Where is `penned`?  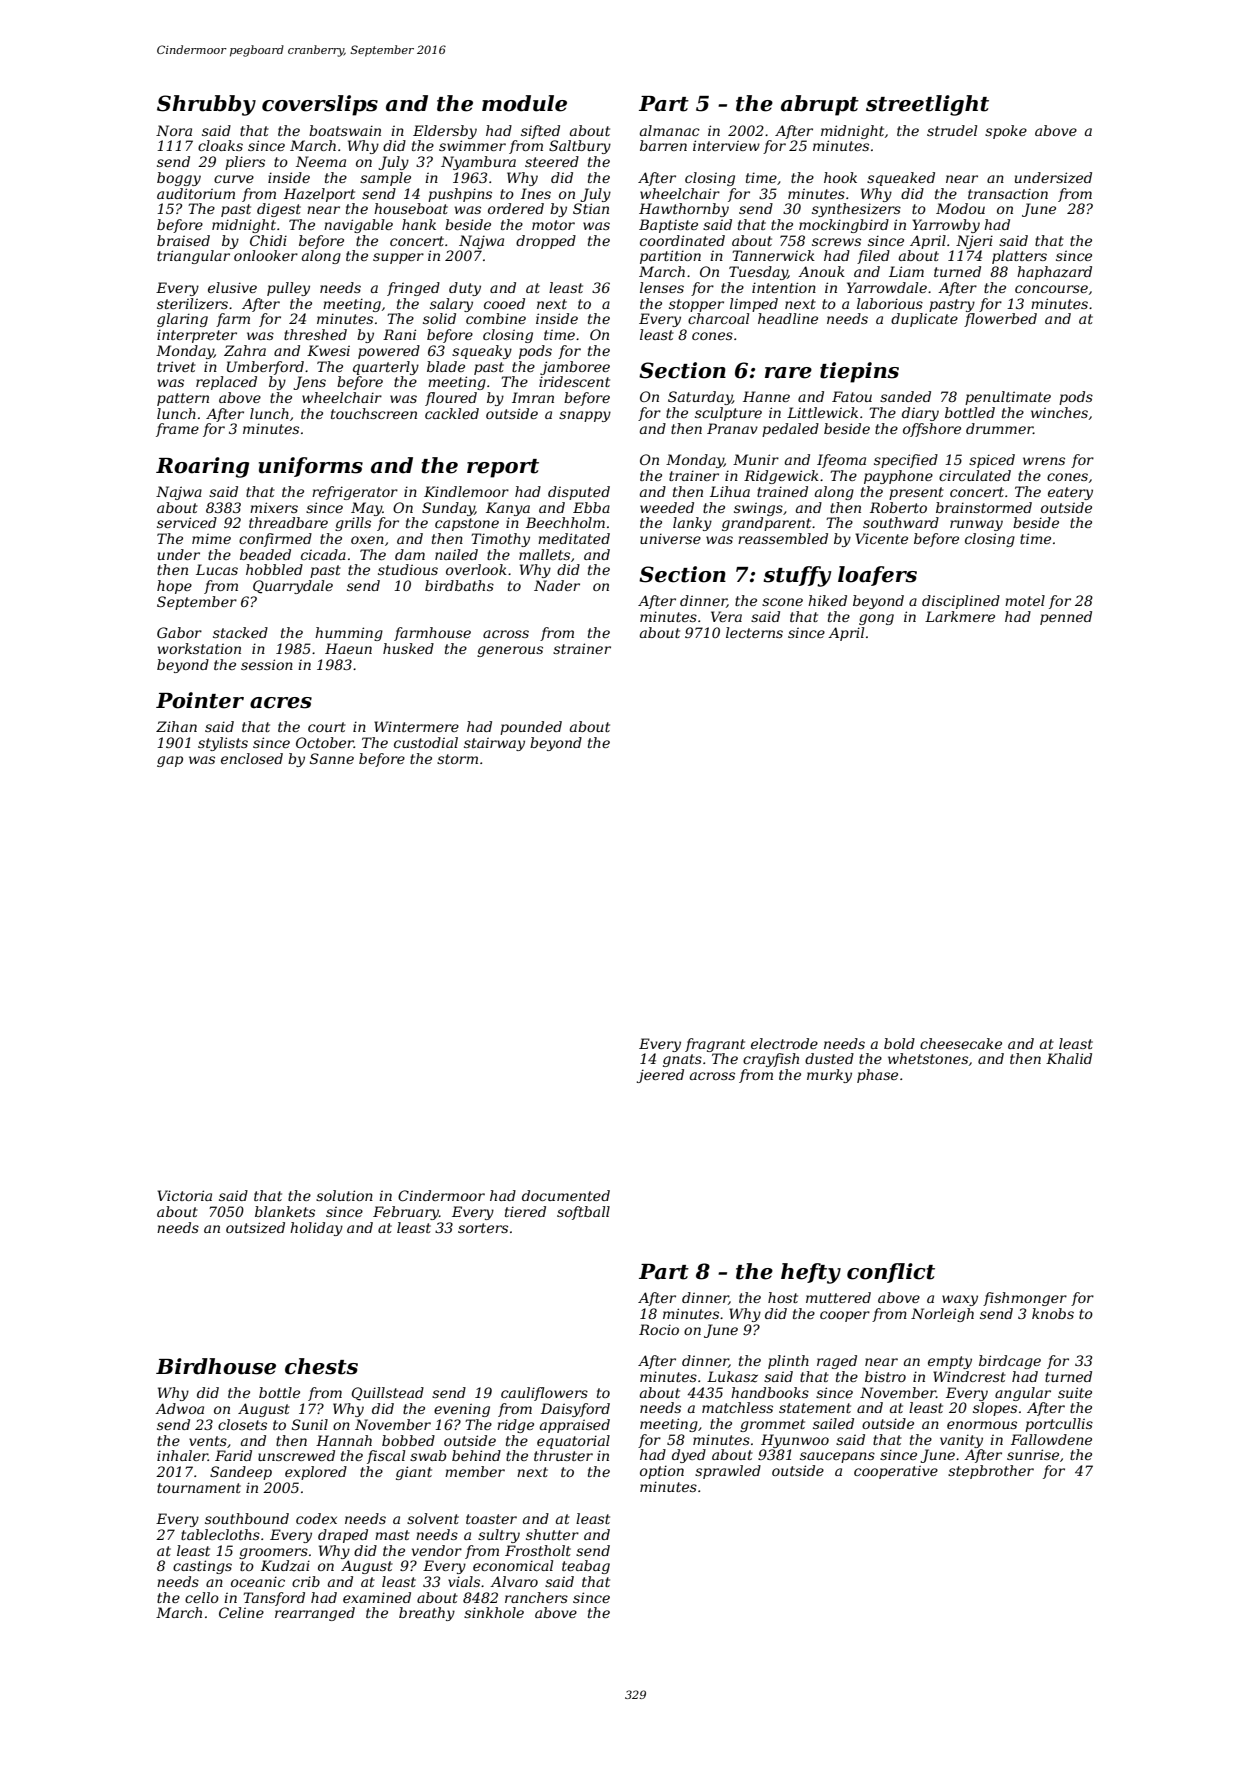 penned is located at coordinates (1066, 618).
